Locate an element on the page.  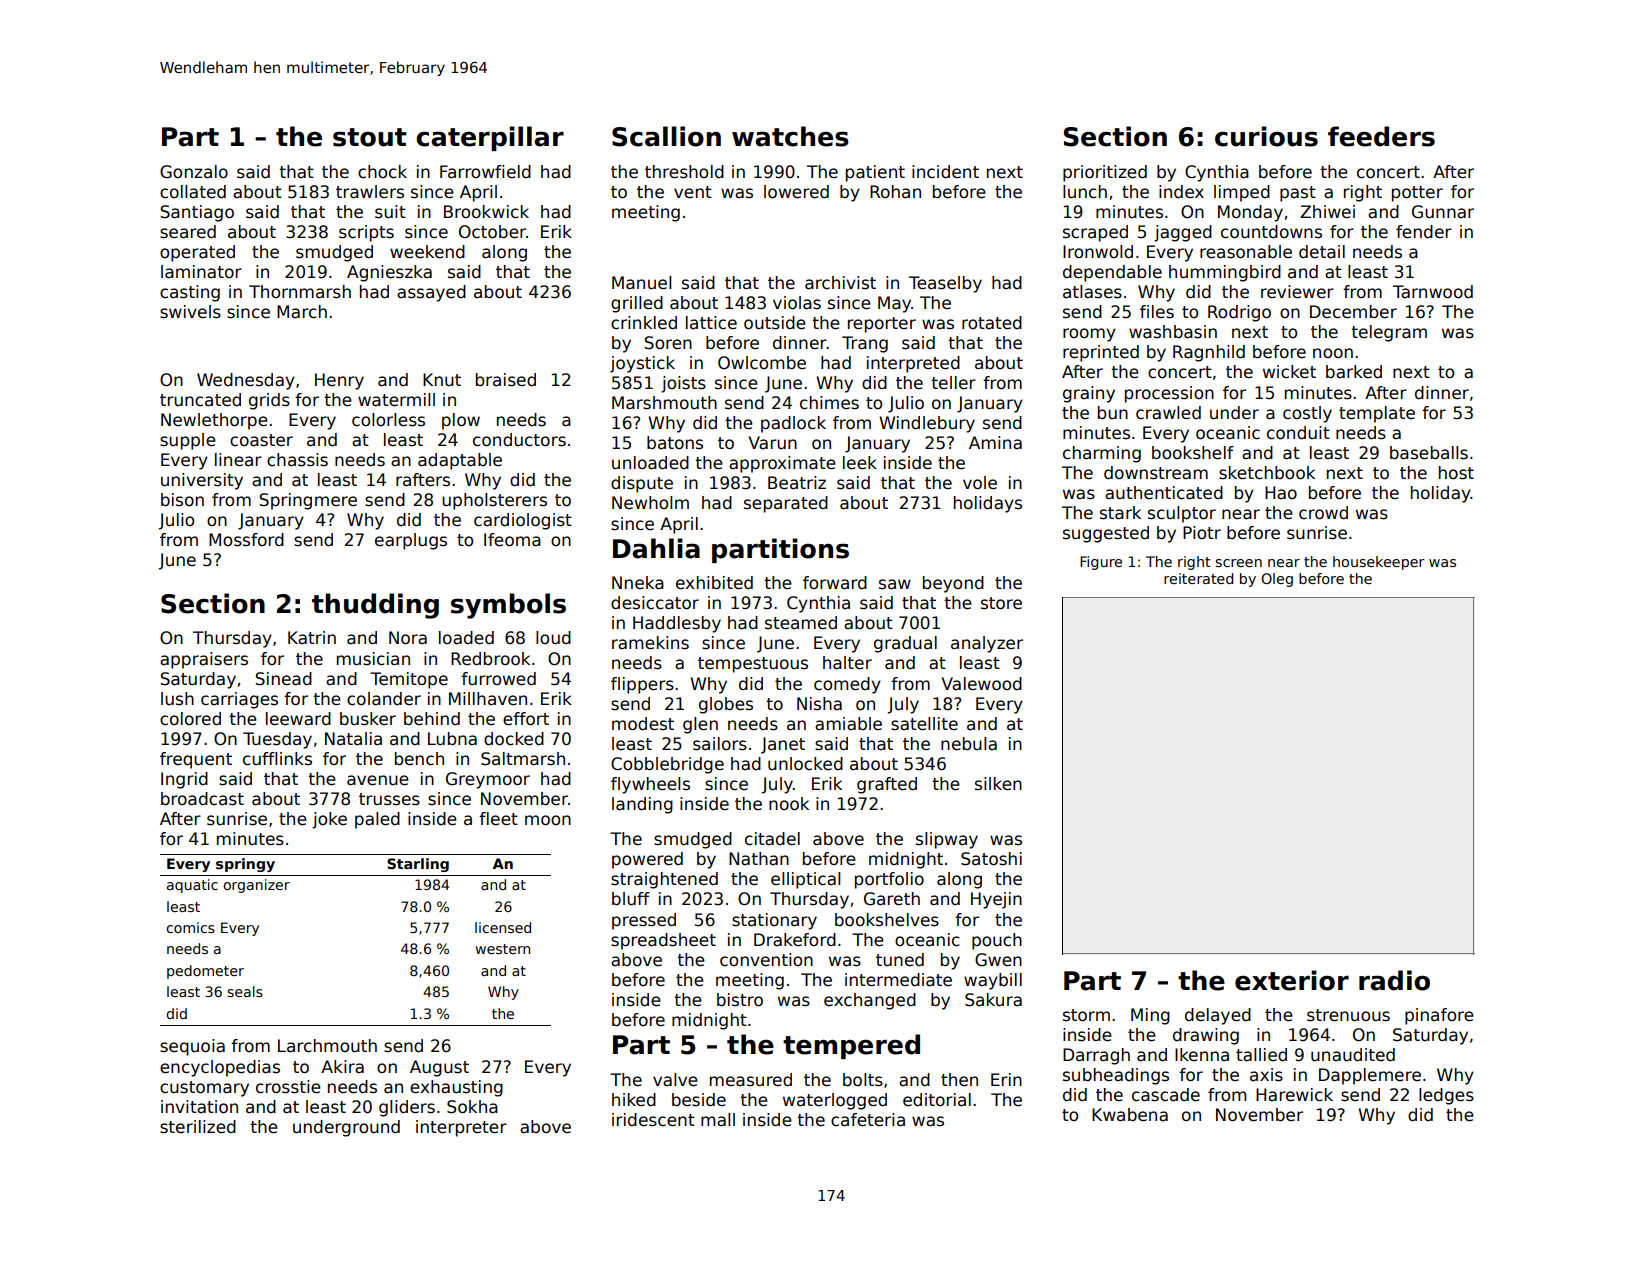
Erin is located at coordinates (1006, 1079).
